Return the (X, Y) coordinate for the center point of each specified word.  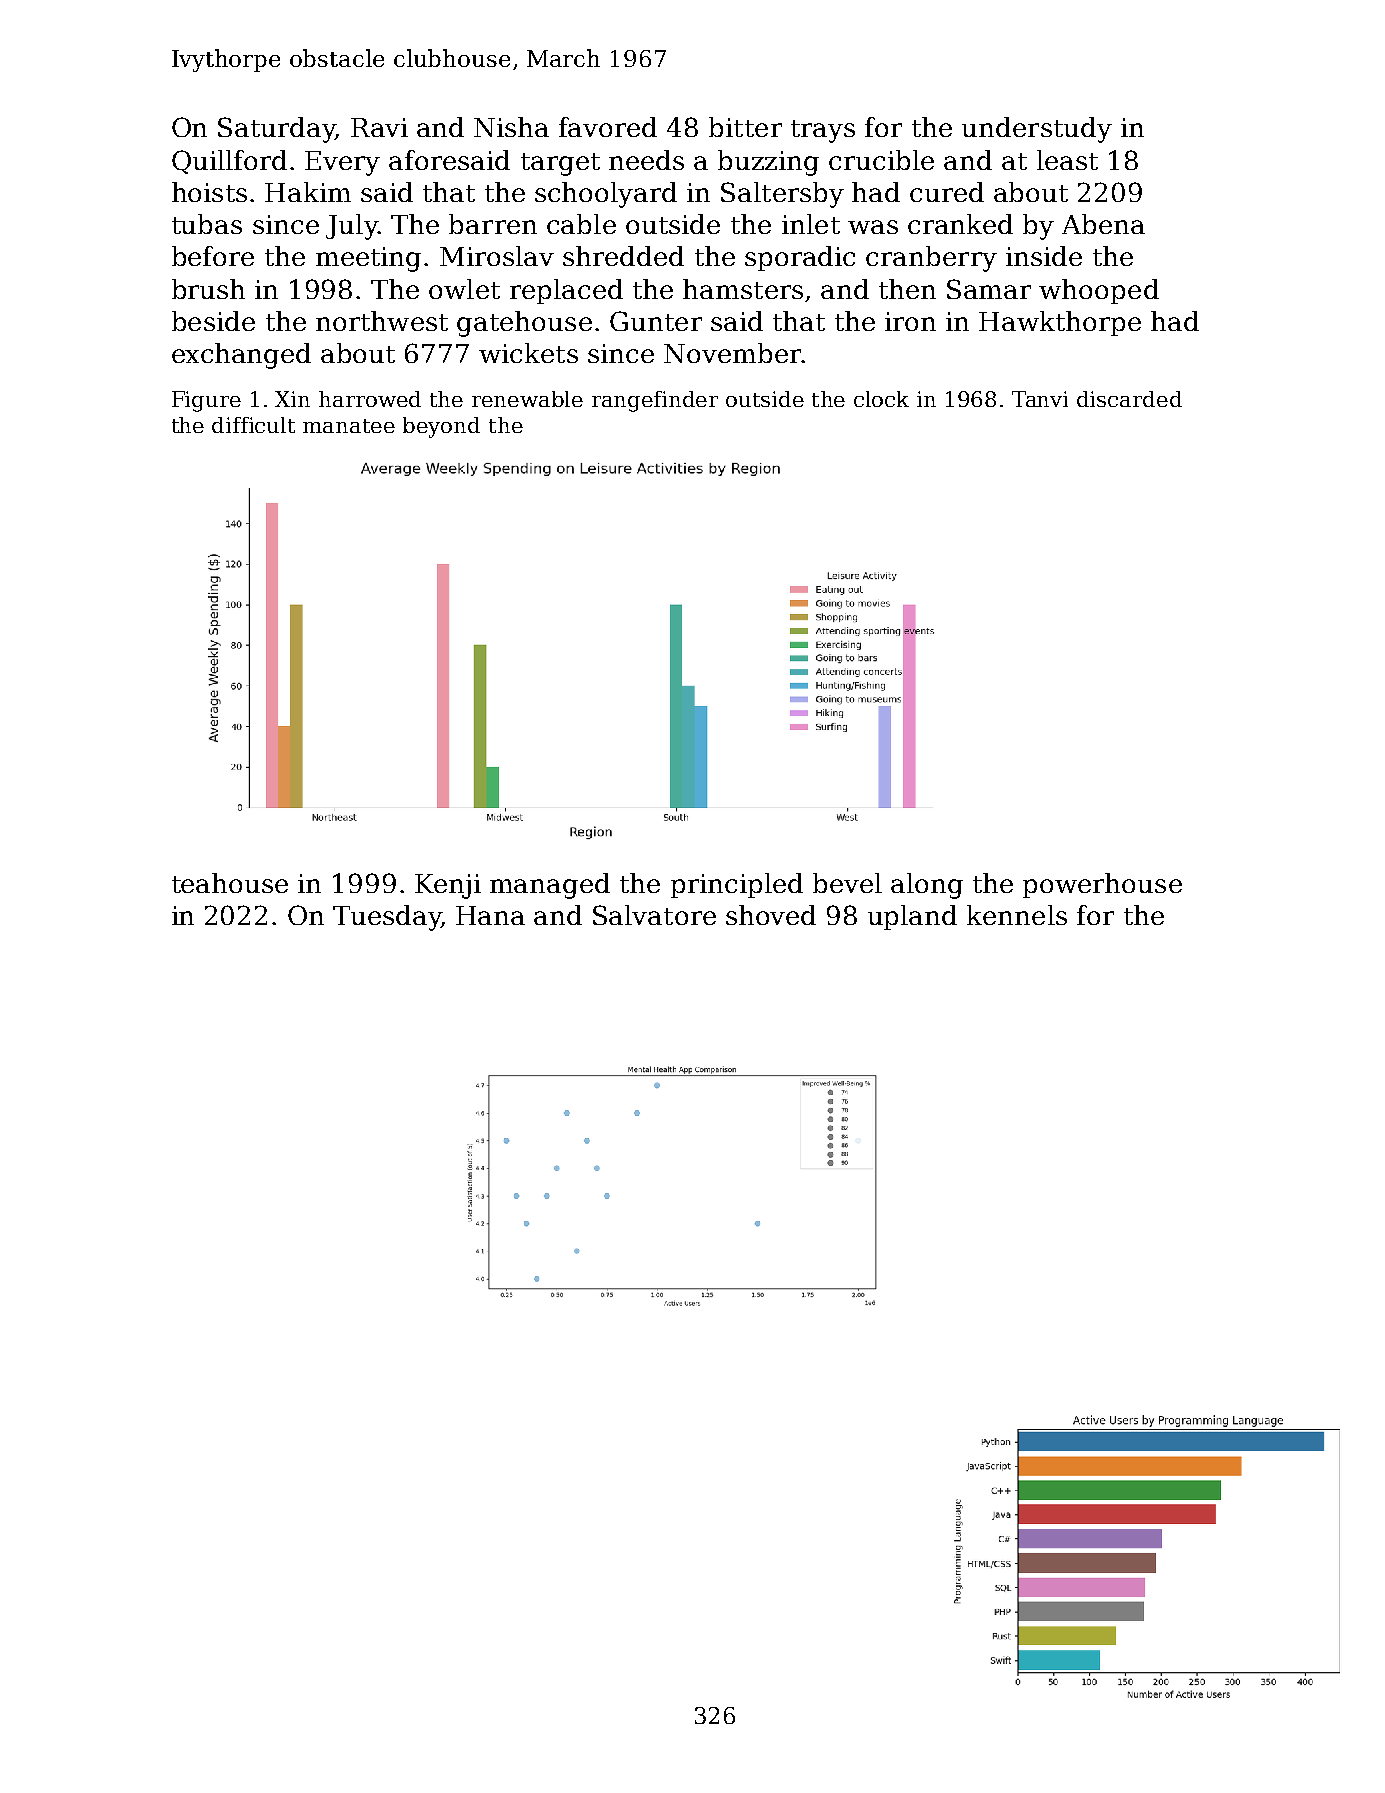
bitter (745, 127)
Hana (490, 915)
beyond (441, 427)
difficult (253, 425)
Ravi (379, 127)
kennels (1017, 915)
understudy (1037, 130)
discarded (1129, 399)
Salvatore (654, 915)
